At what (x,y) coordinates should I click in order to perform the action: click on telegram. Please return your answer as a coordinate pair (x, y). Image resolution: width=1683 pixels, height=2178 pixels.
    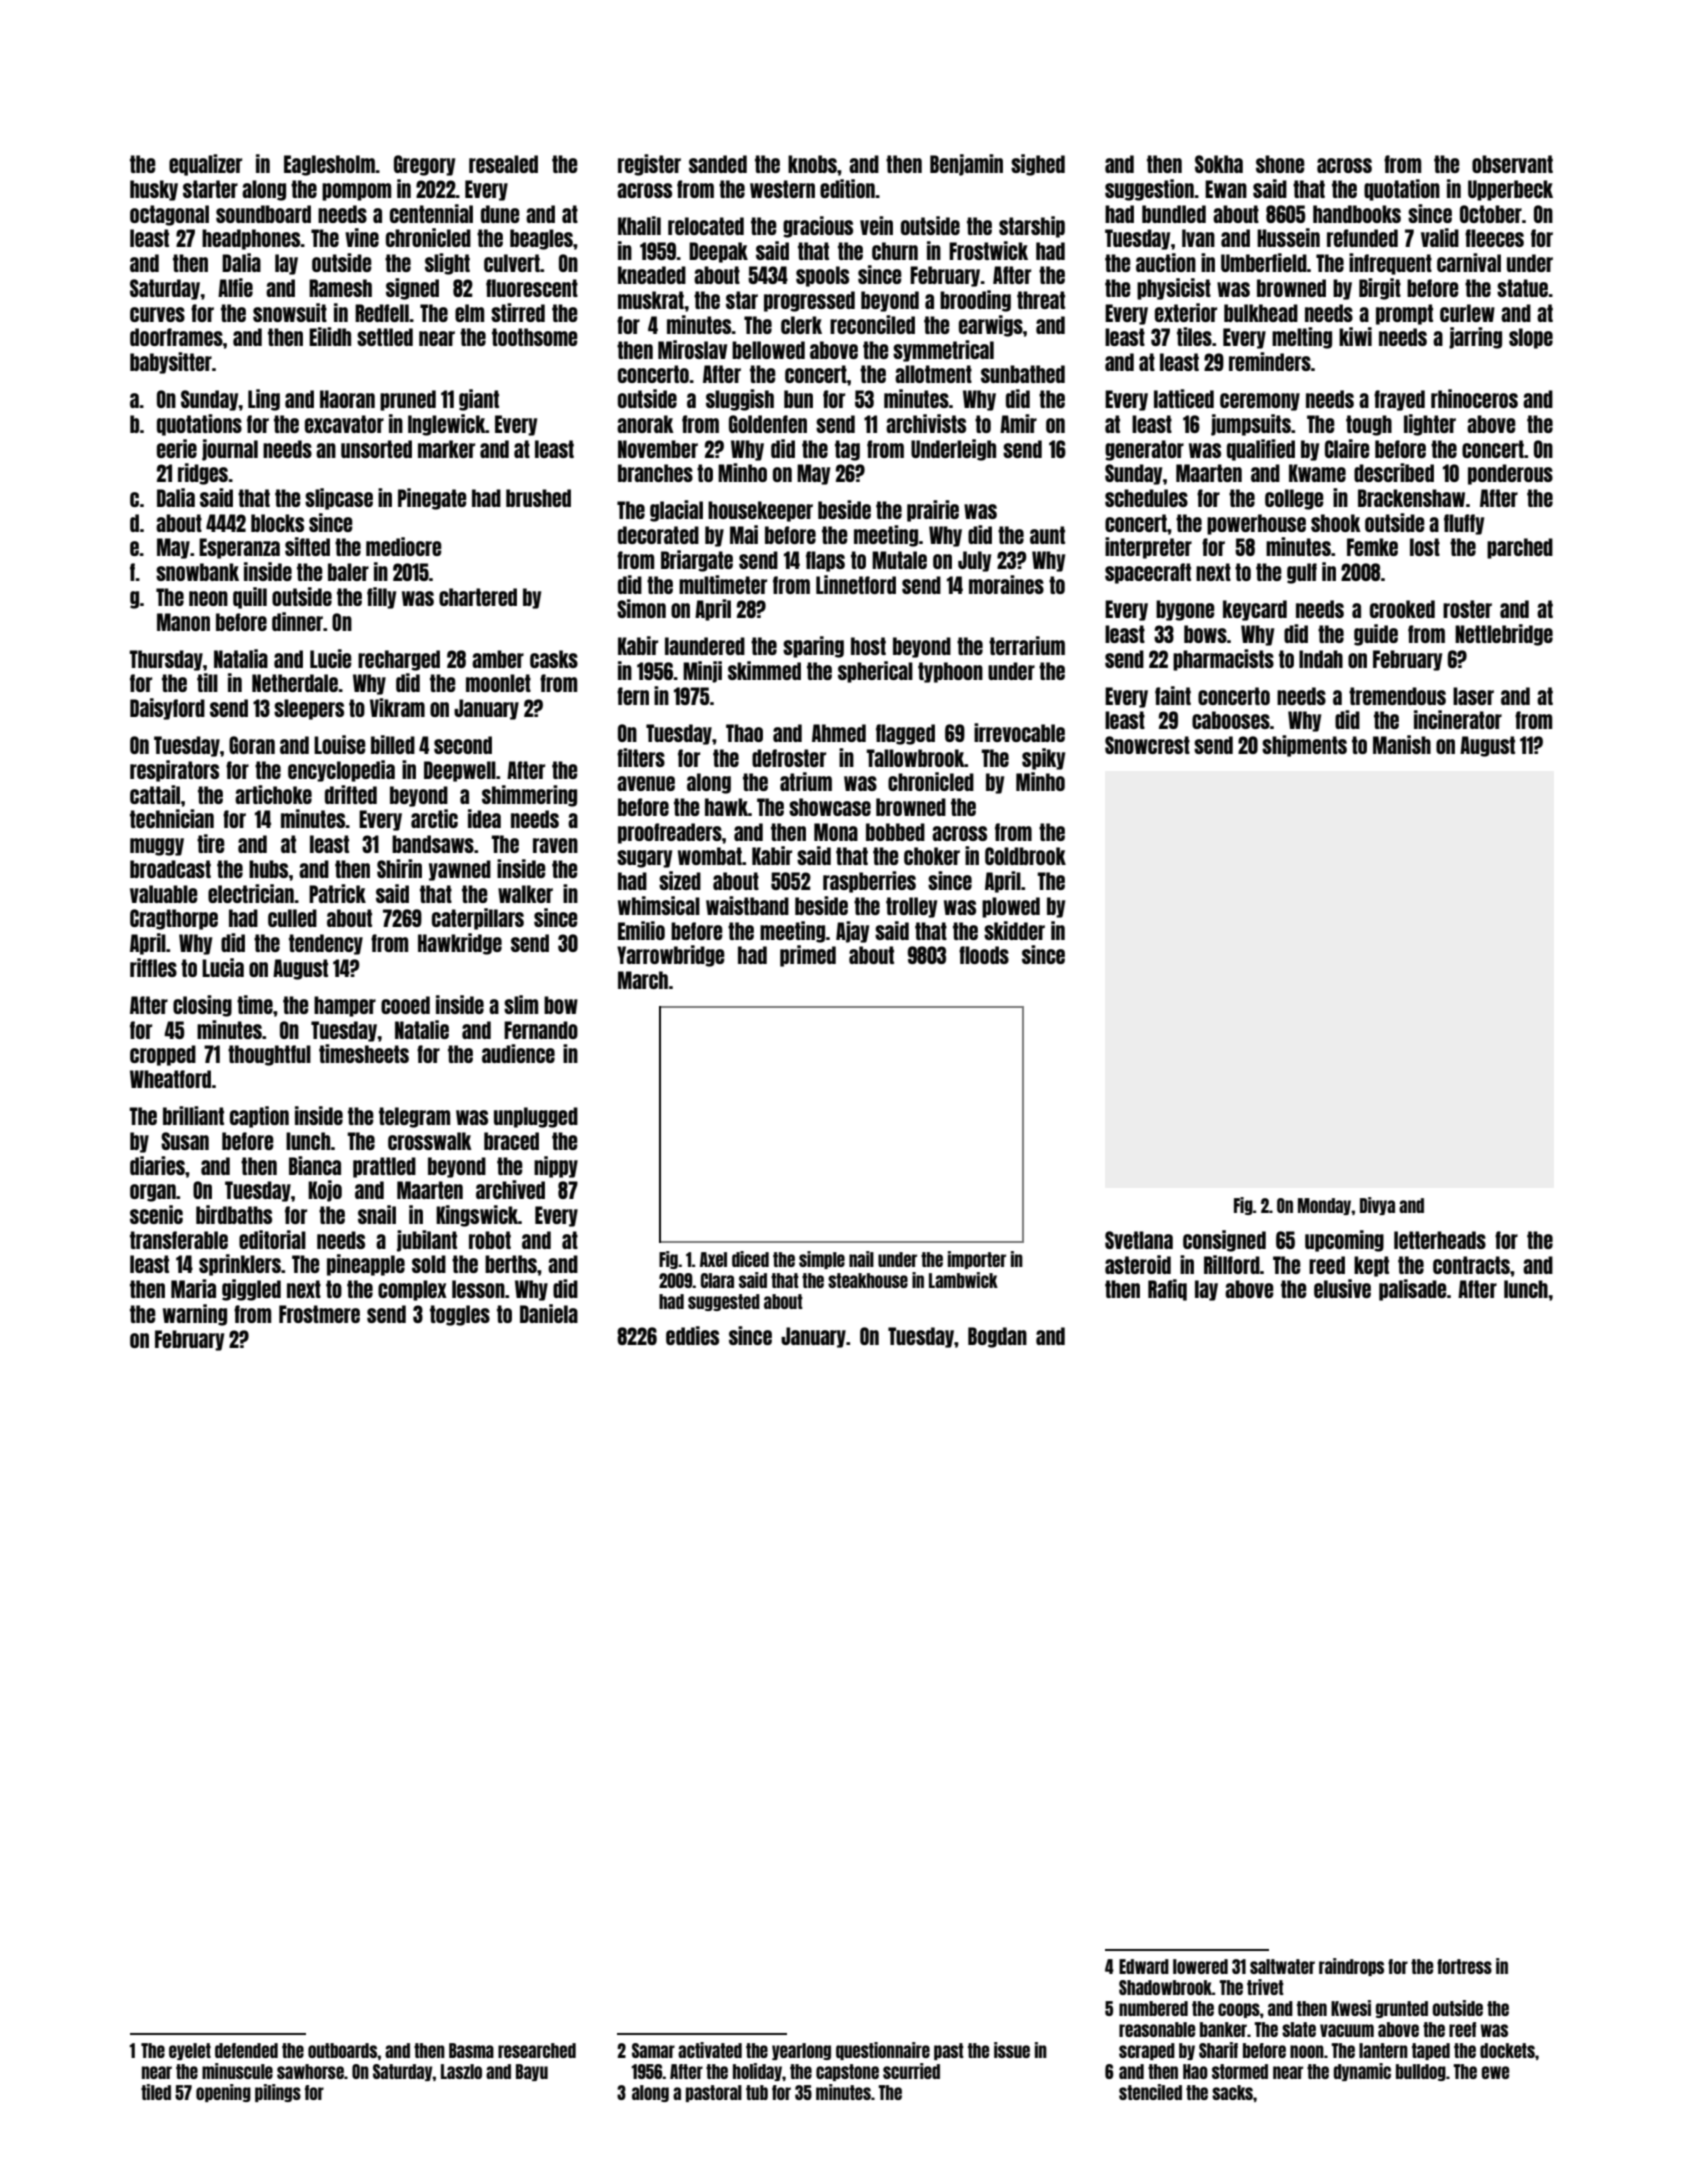
    Looking at the image, I should click on (414, 1117).
